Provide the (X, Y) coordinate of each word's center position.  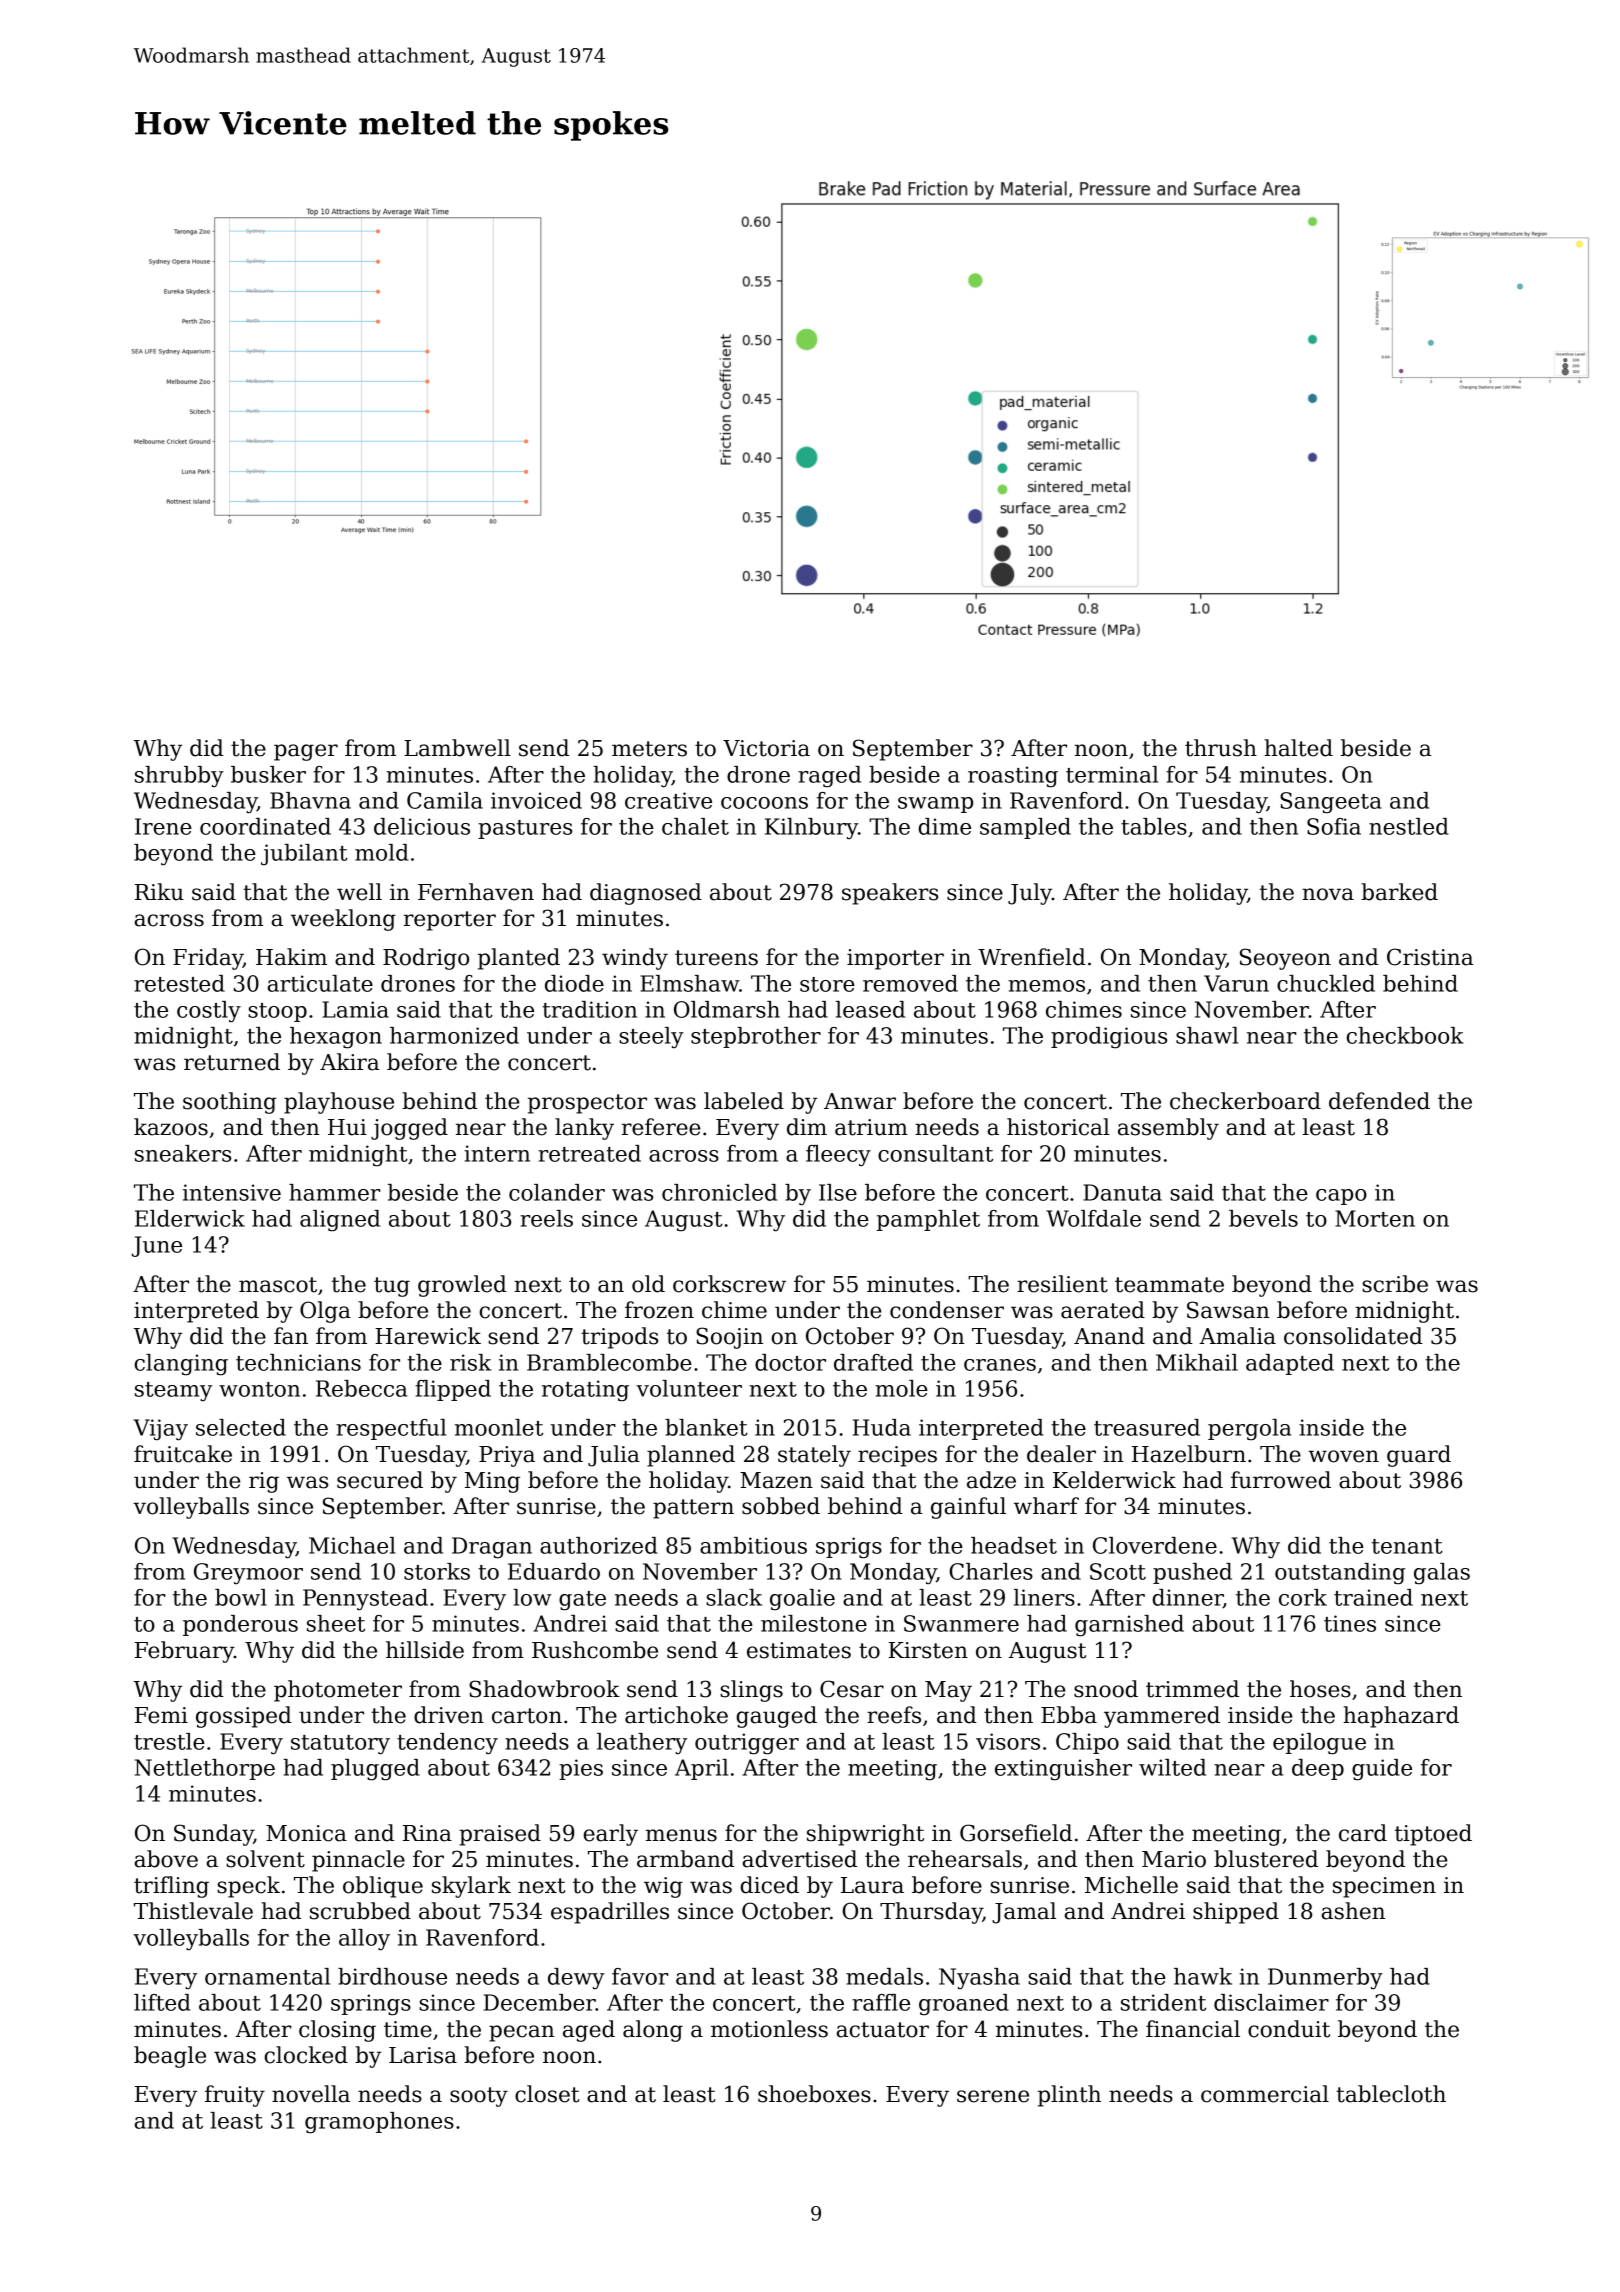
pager (306, 752)
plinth (1069, 2096)
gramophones (379, 2123)
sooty (479, 2097)
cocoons (764, 803)
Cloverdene (1155, 1545)
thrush (1221, 748)
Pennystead (365, 1600)
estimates (799, 1650)
